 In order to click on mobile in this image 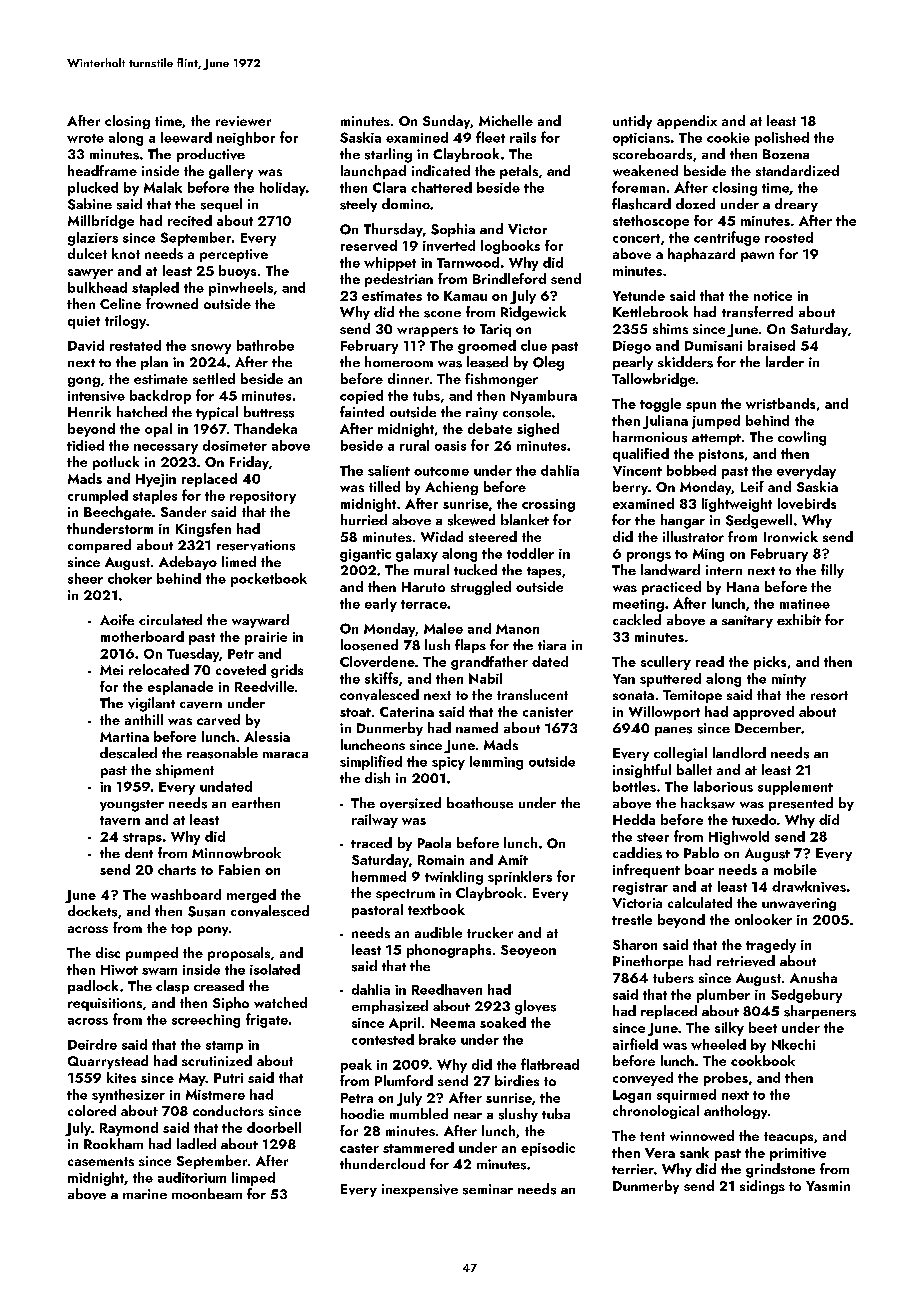, I will do `click(795, 869)`.
